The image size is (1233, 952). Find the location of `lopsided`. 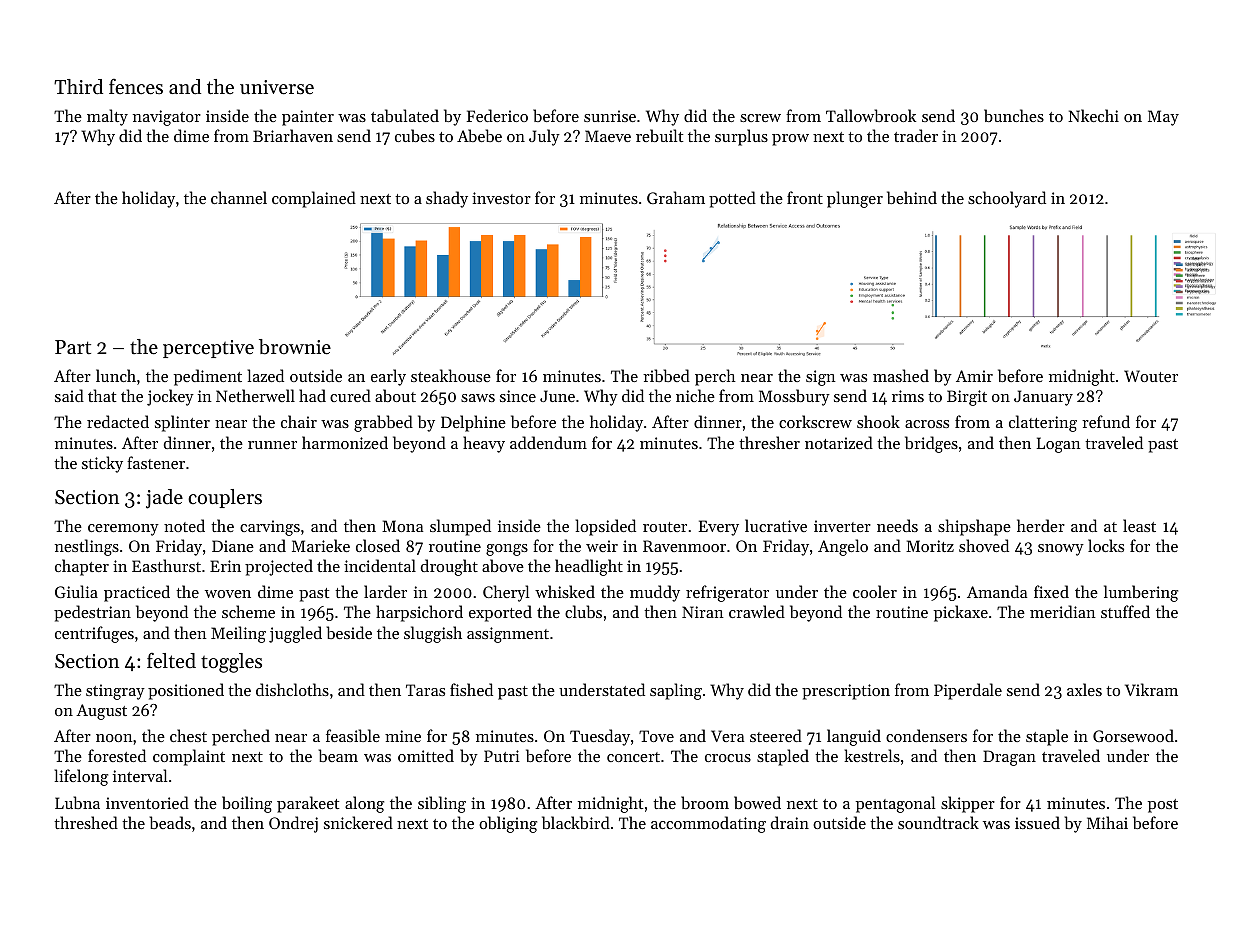

lopsided is located at coordinates (605, 527).
